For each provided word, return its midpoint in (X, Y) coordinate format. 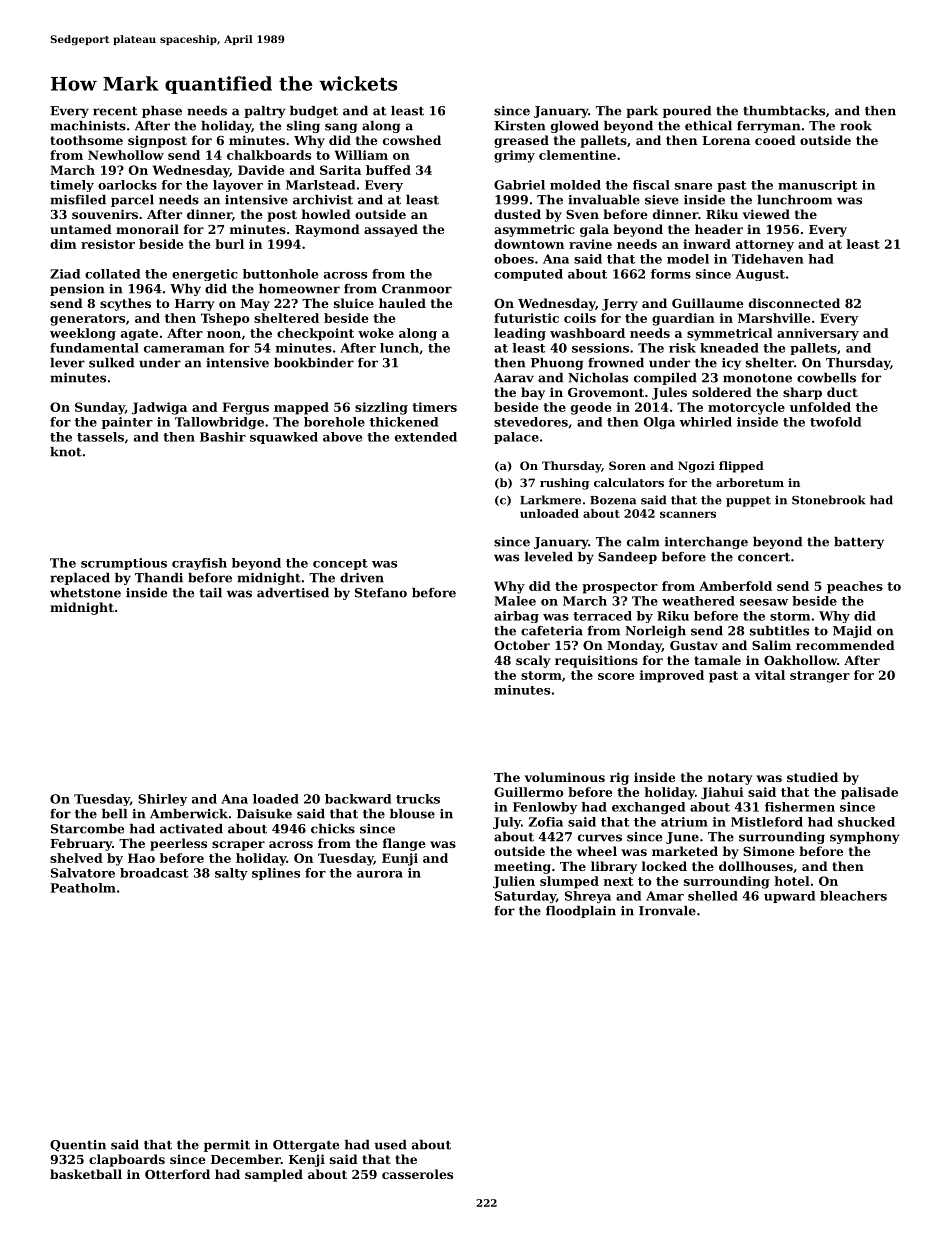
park (642, 112)
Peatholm (83, 888)
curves (600, 838)
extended (426, 437)
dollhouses (756, 866)
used (391, 1145)
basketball (86, 1174)
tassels (100, 437)
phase (162, 112)
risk (682, 348)
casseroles (417, 1174)
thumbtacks (784, 111)
